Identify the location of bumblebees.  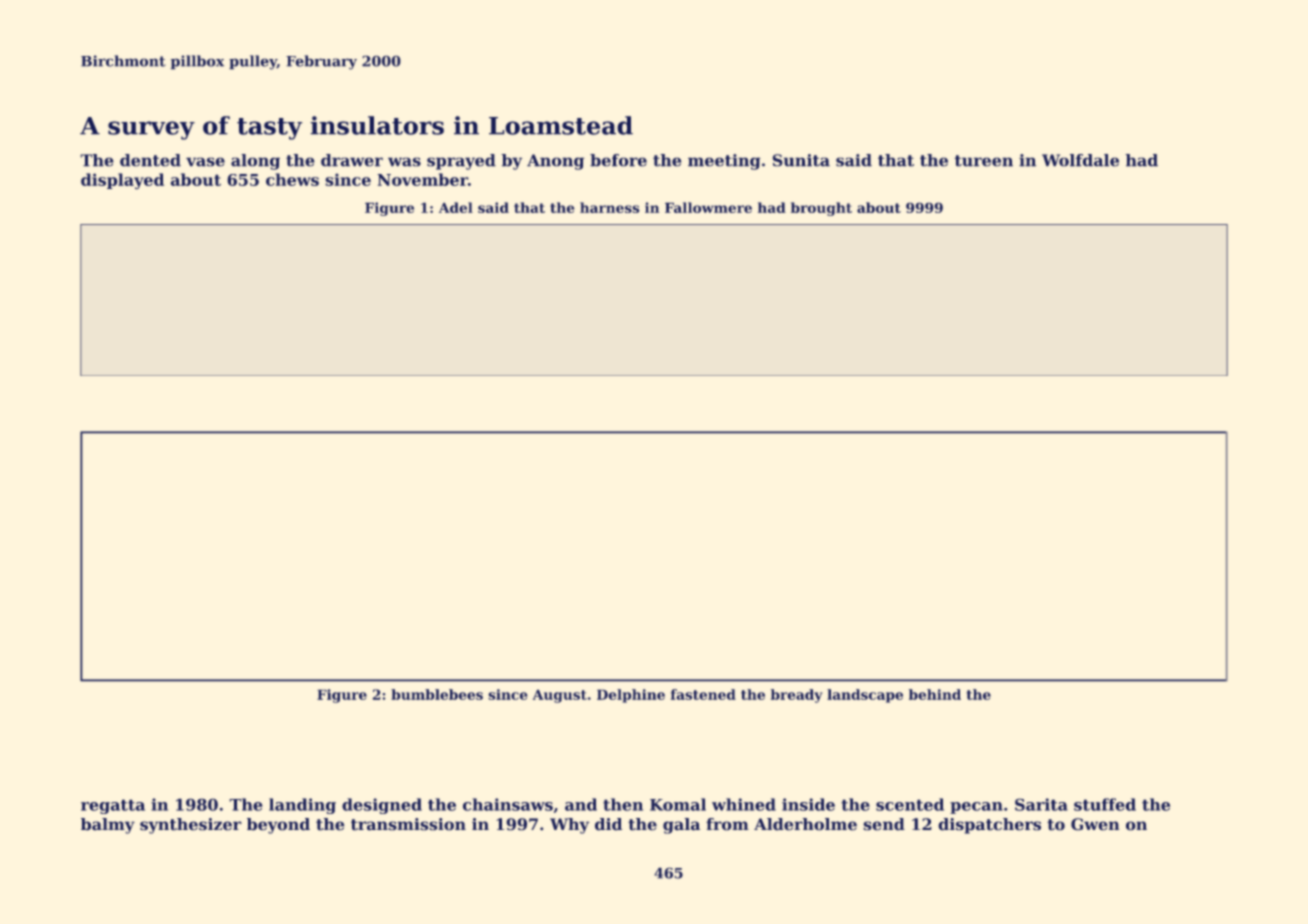
(437, 694).
